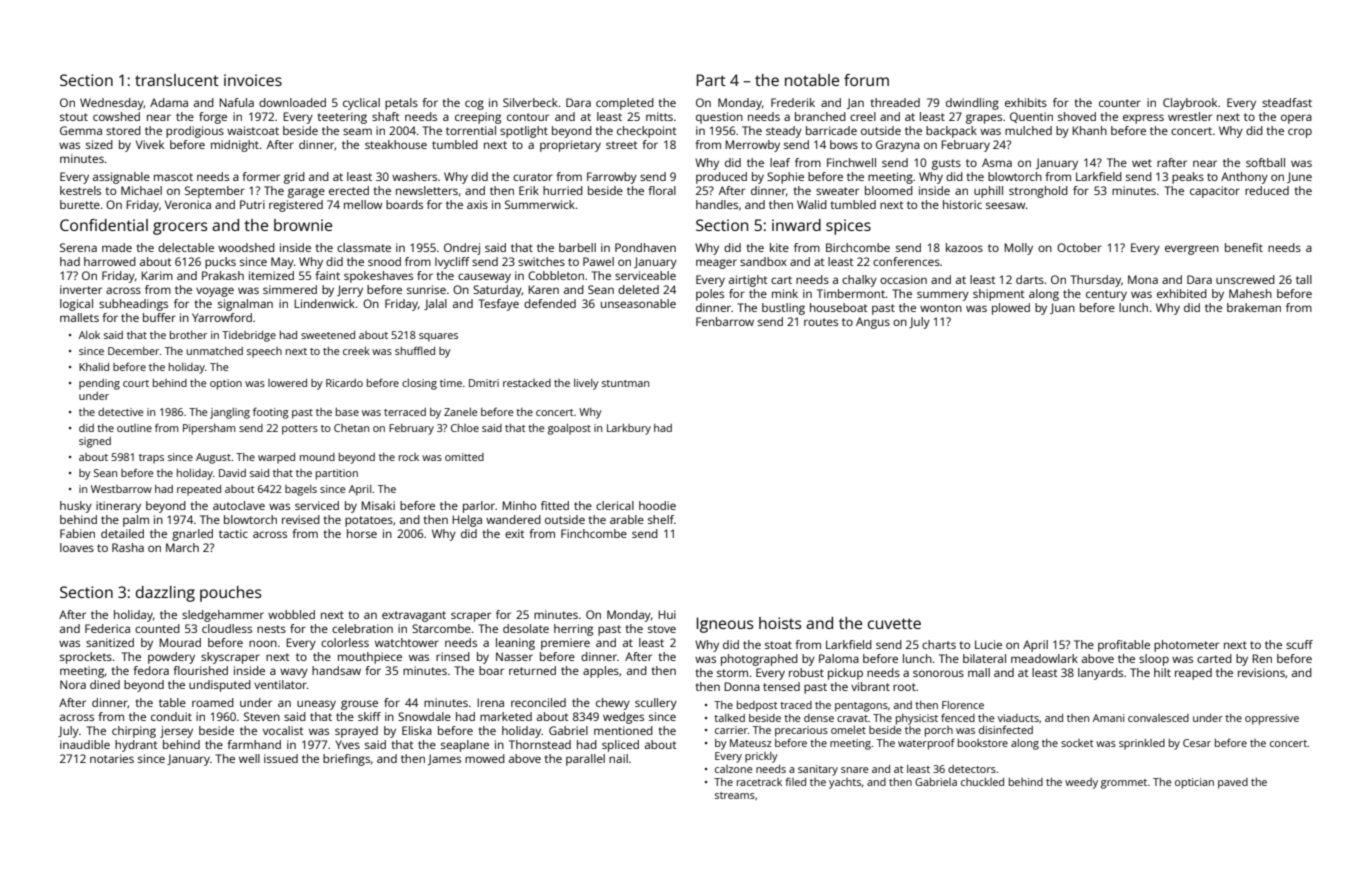 This page has height=887, width=1372. Describe the element at coordinates (625, 104) in the page. I see `completed` at that location.
